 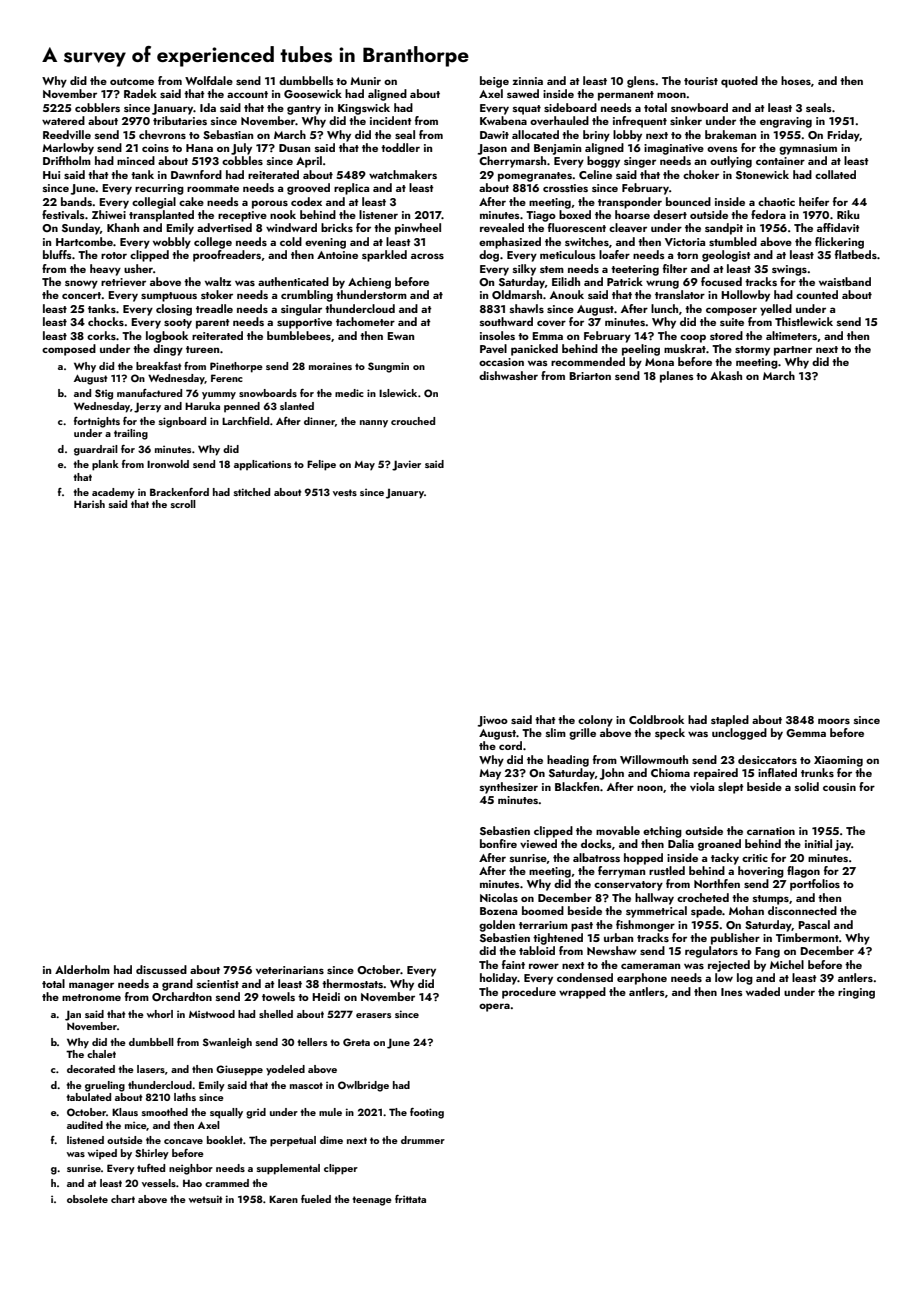 I want to click on corks, so click(x=101, y=335).
